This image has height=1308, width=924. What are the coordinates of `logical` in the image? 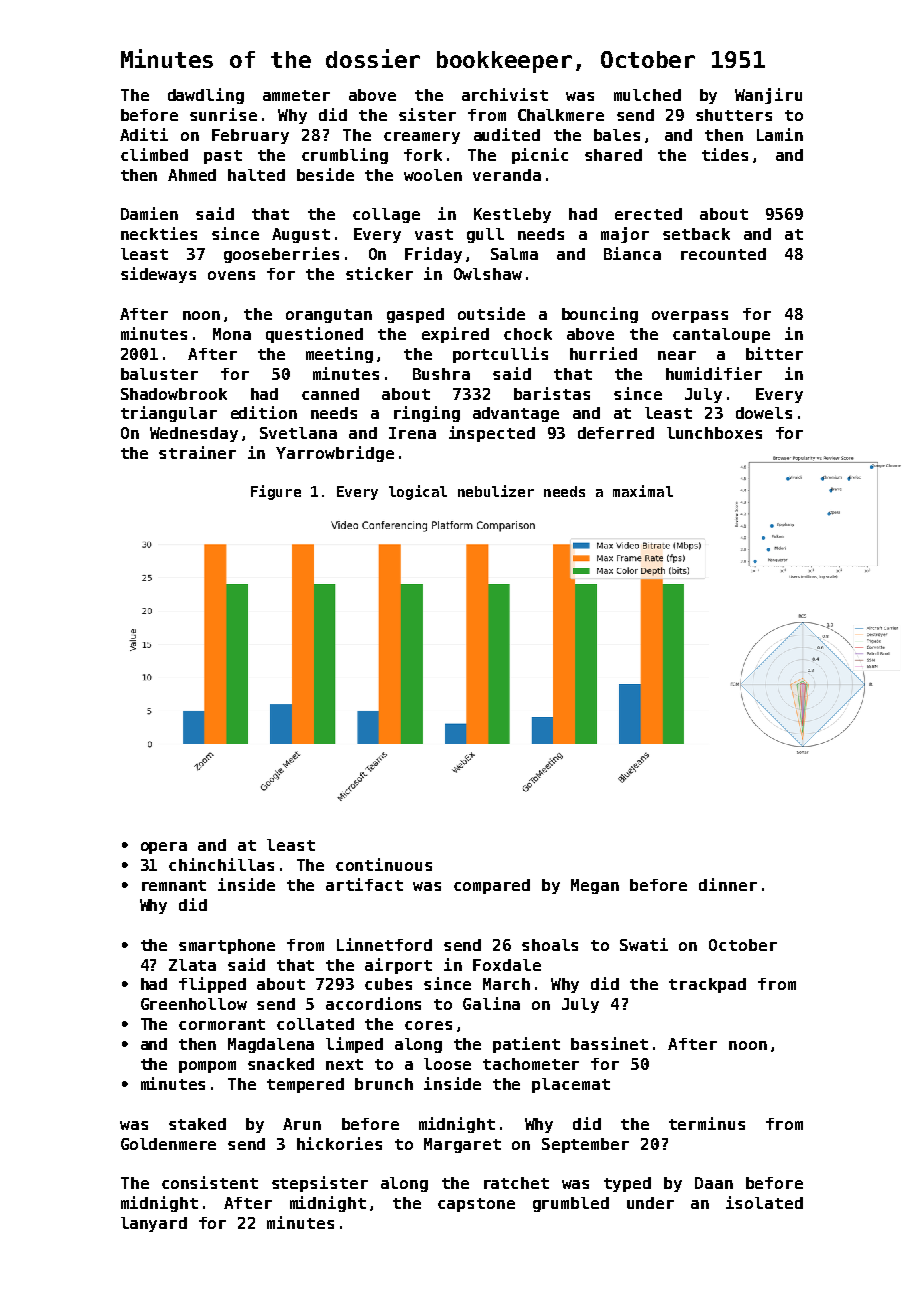 It's located at (418, 492).
